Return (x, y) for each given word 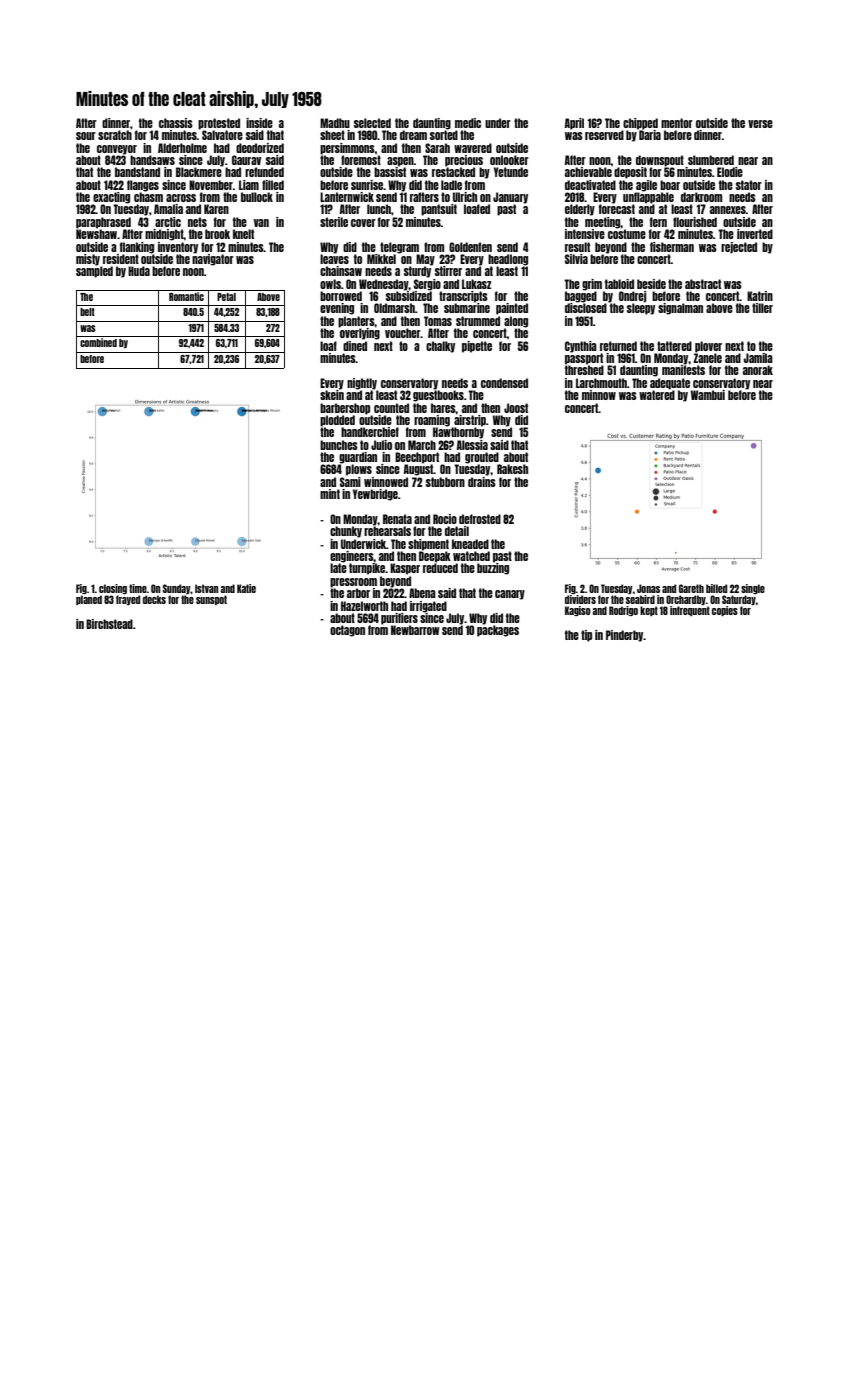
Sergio (427, 285)
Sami (350, 482)
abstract (703, 284)
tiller (762, 308)
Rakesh (512, 469)
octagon (347, 631)
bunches (339, 445)
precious (464, 161)
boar (670, 185)
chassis (176, 123)
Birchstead (109, 624)
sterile (334, 222)
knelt (243, 234)
